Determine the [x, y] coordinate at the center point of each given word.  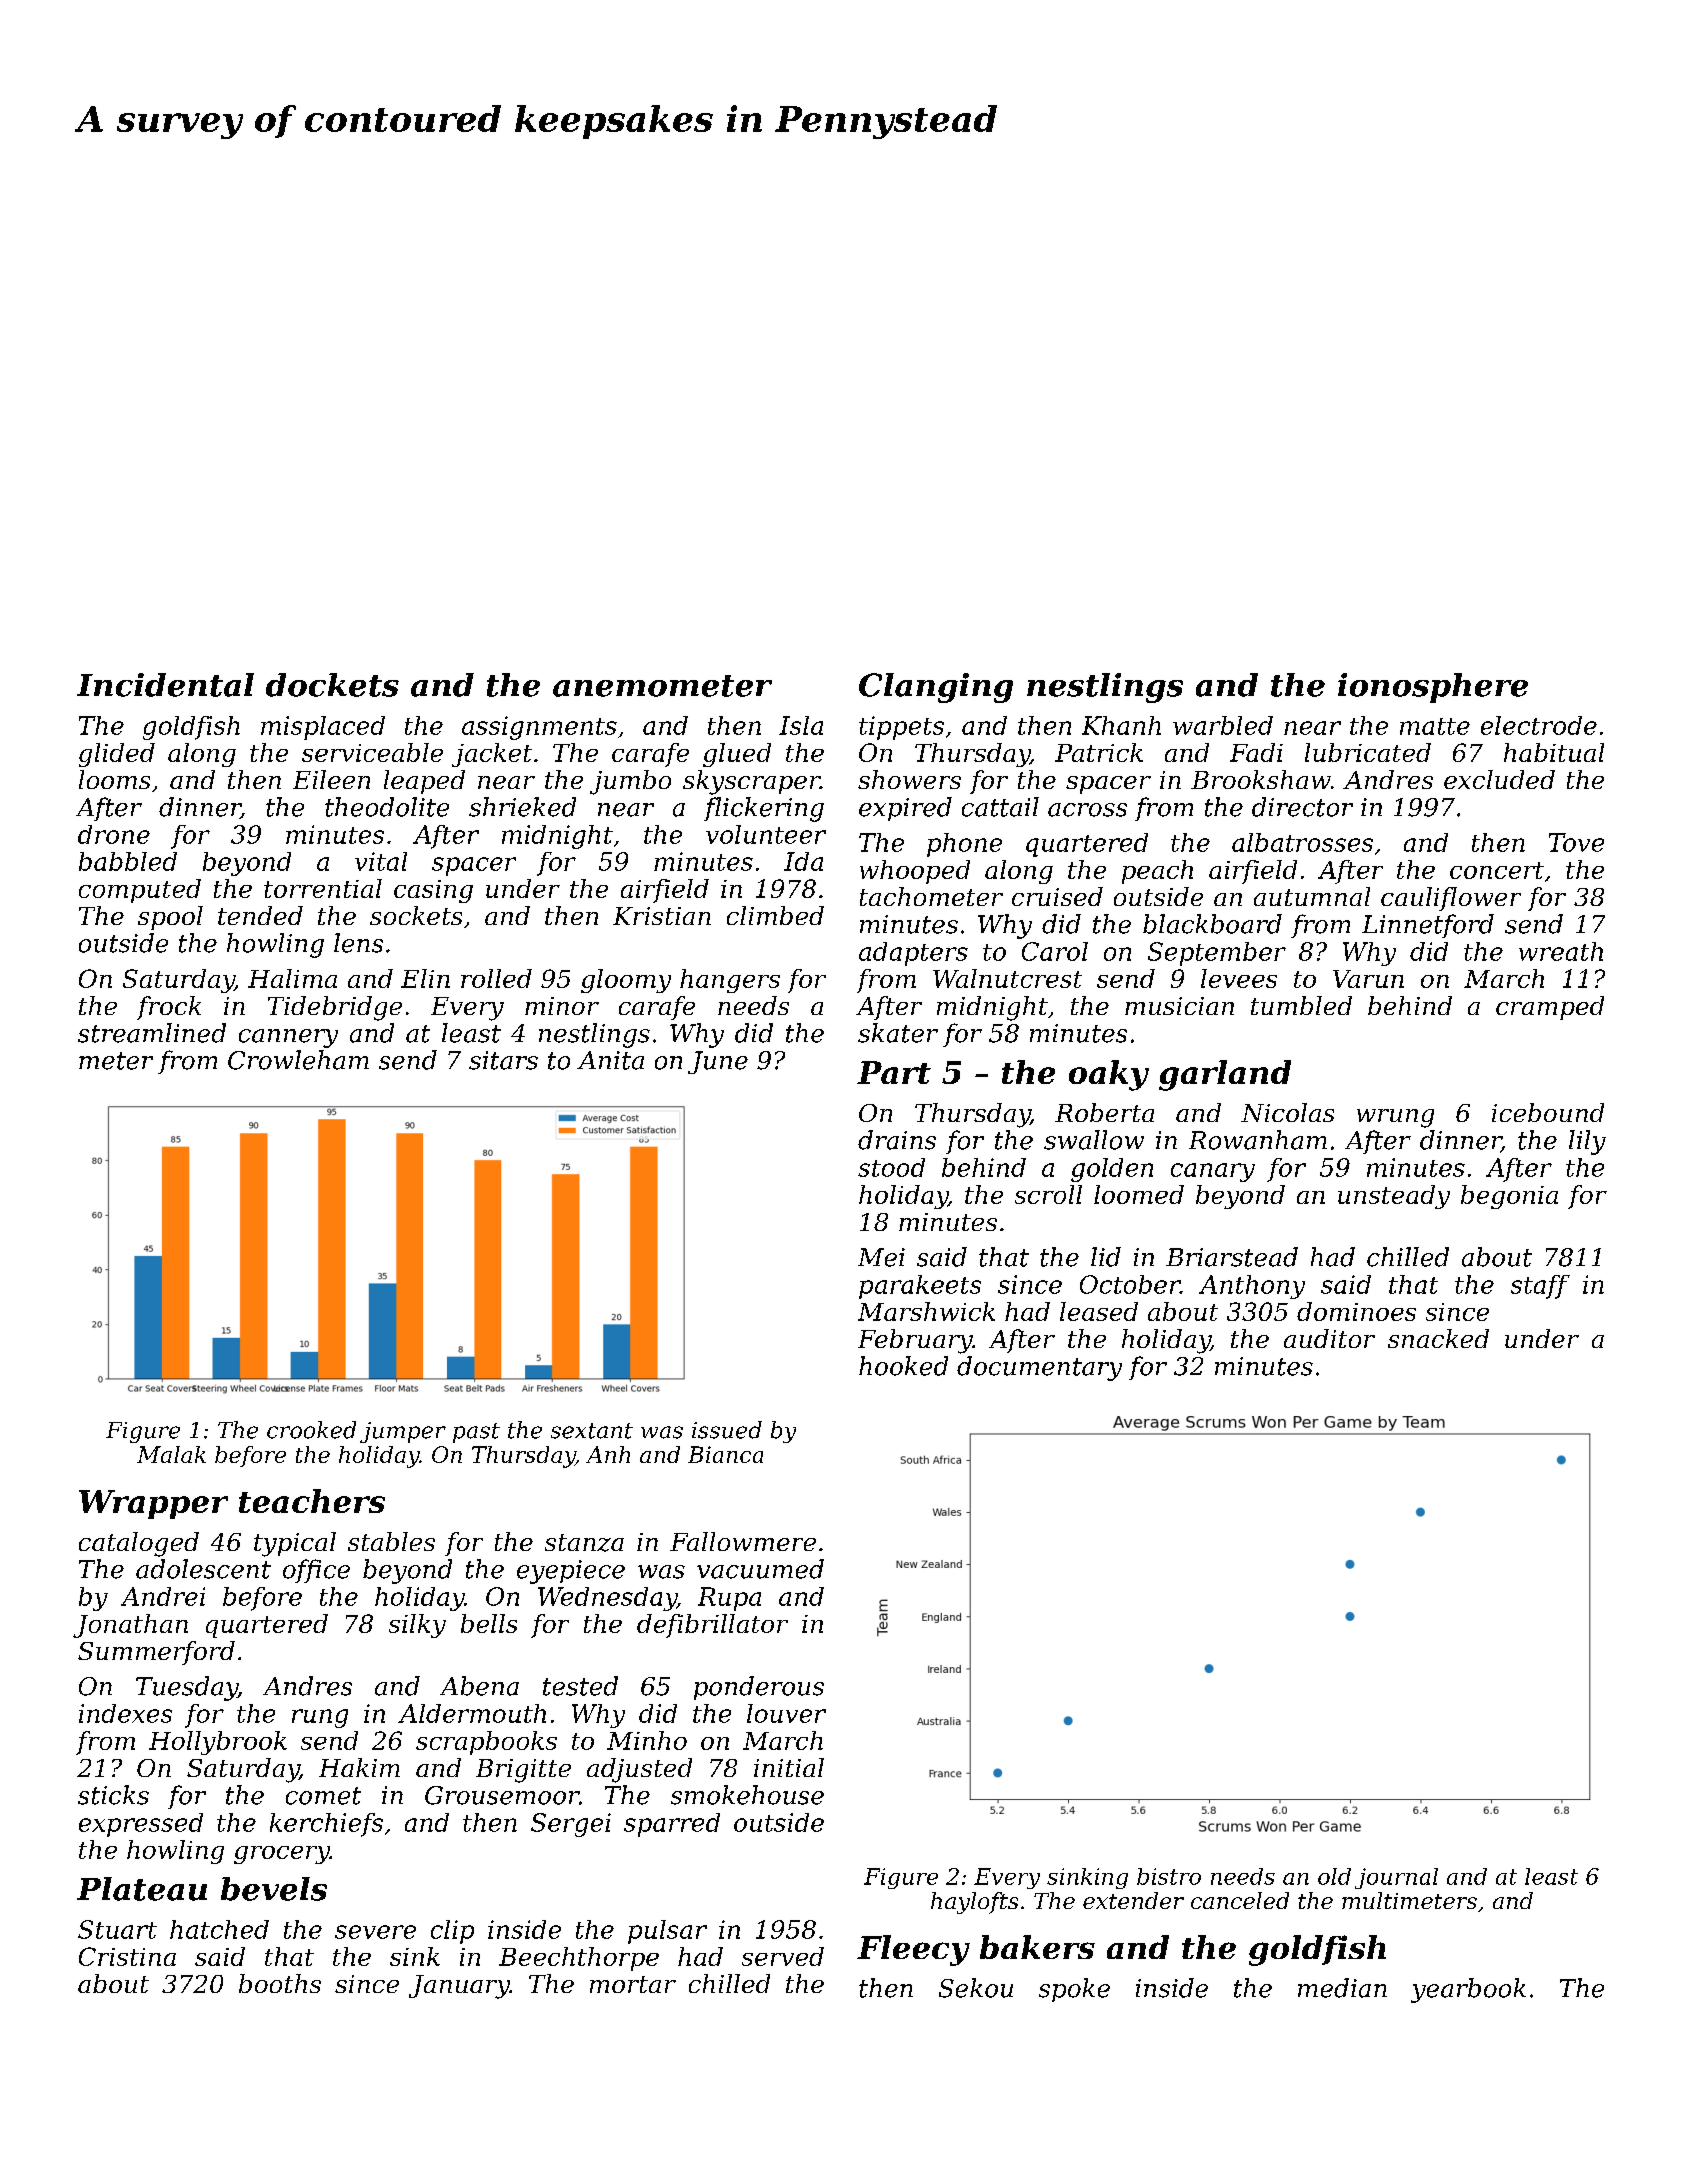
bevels [274, 1889]
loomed [1139, 1194]
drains [897, 1140]
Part [894, 1072]
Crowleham [298, 1060]
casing [433, 891]
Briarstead [1232, 1257]
